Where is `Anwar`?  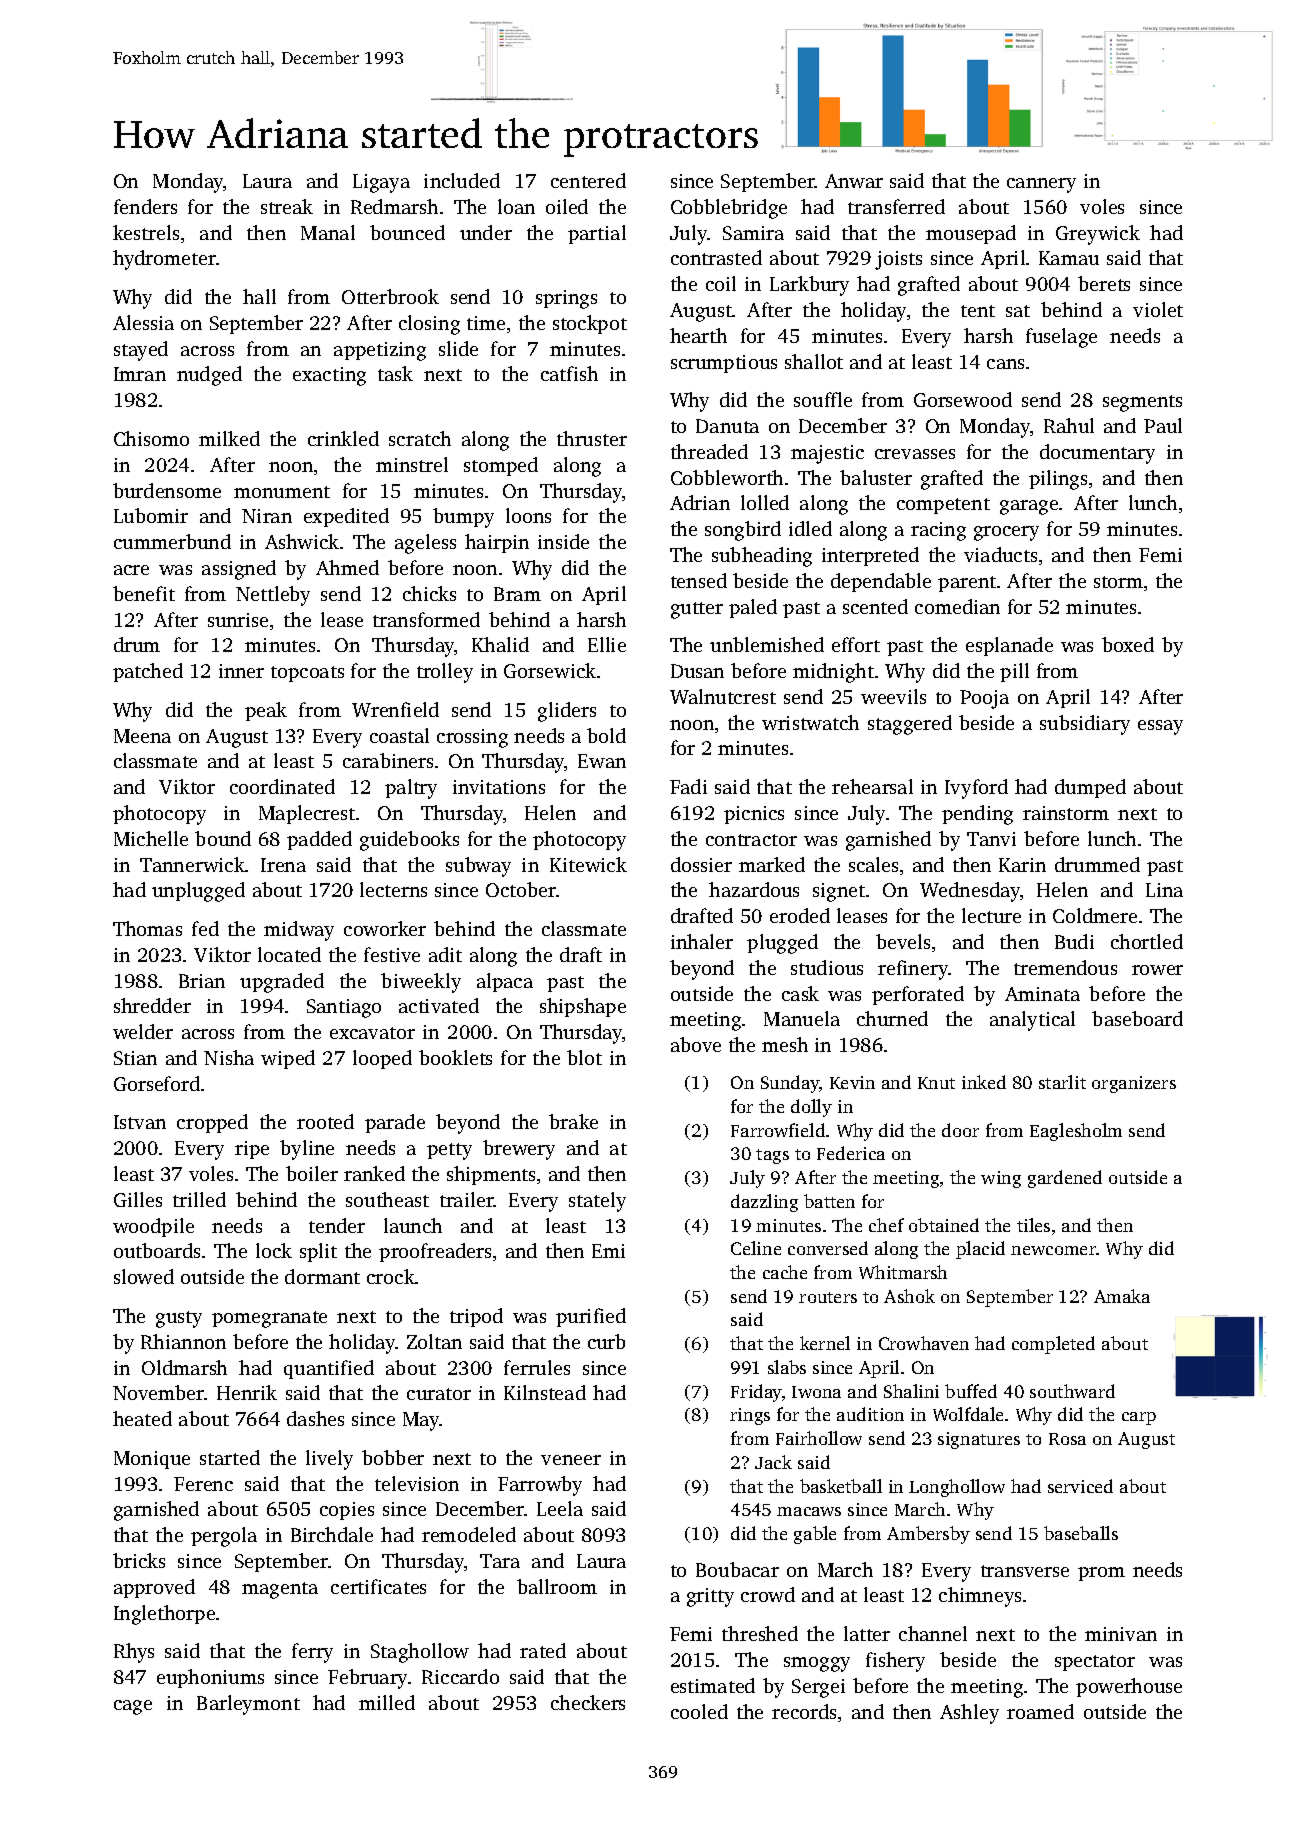 Anwar is located at coordinates (854, 181).
